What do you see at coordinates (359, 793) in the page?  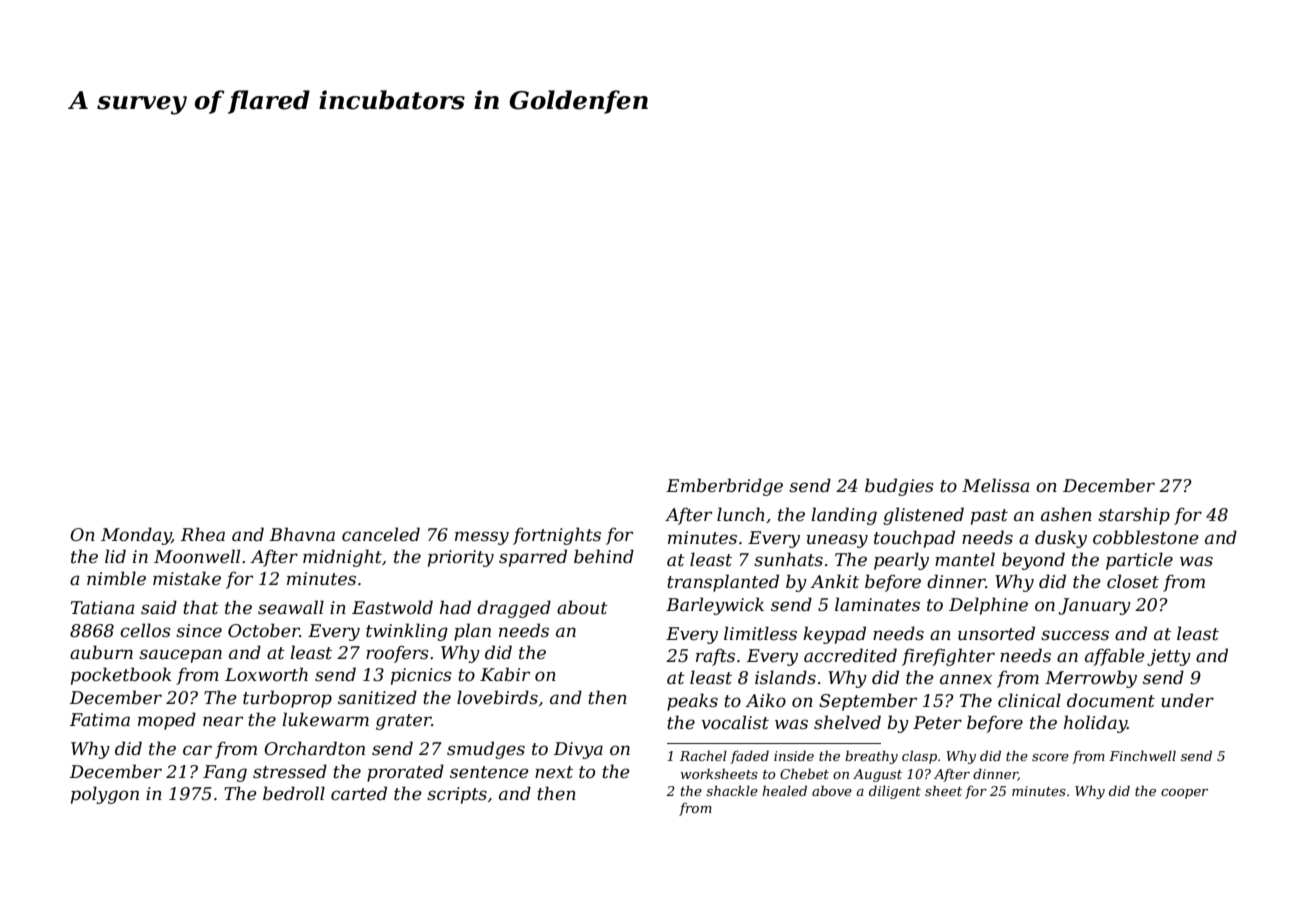 I see `carted` at bounding box center [359, 793].
